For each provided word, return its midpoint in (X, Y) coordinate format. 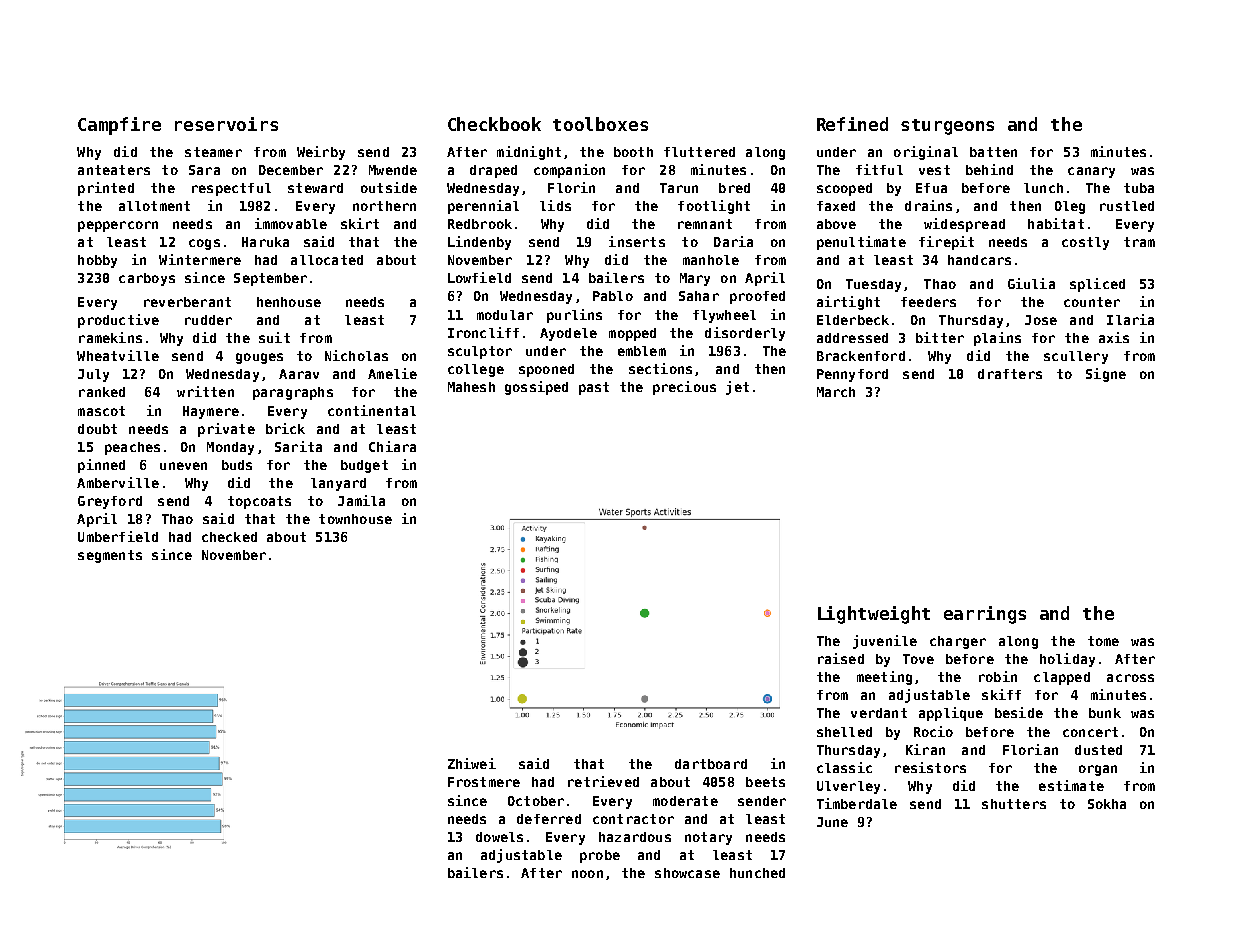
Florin (571, 187)
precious (684, 388)
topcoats (259, 502)
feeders (928, 302)
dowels (499, 837)
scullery (1076, 357)
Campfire (119, 126)
